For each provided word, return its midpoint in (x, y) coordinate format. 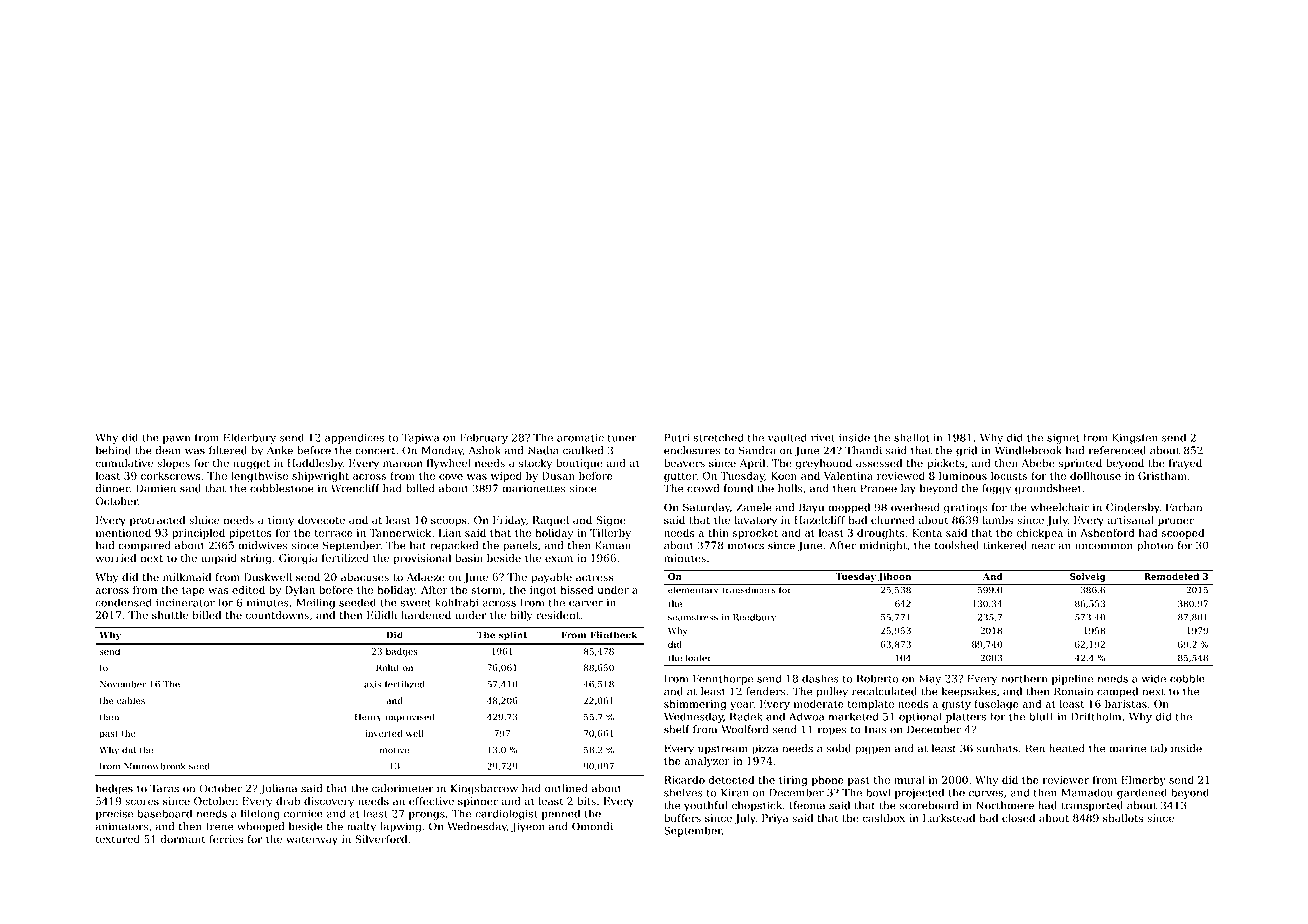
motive (395, 750)
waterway (312, 841)
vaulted (787, 437)
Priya (775, 819)
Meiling (315, 603)
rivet (823, 438)
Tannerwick (400, 532)
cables (131, 701)
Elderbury (249, 438)
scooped (1182, 533)
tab (1159, 748)
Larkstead (949, 818)
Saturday (706, 508)
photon (1155, 546)
